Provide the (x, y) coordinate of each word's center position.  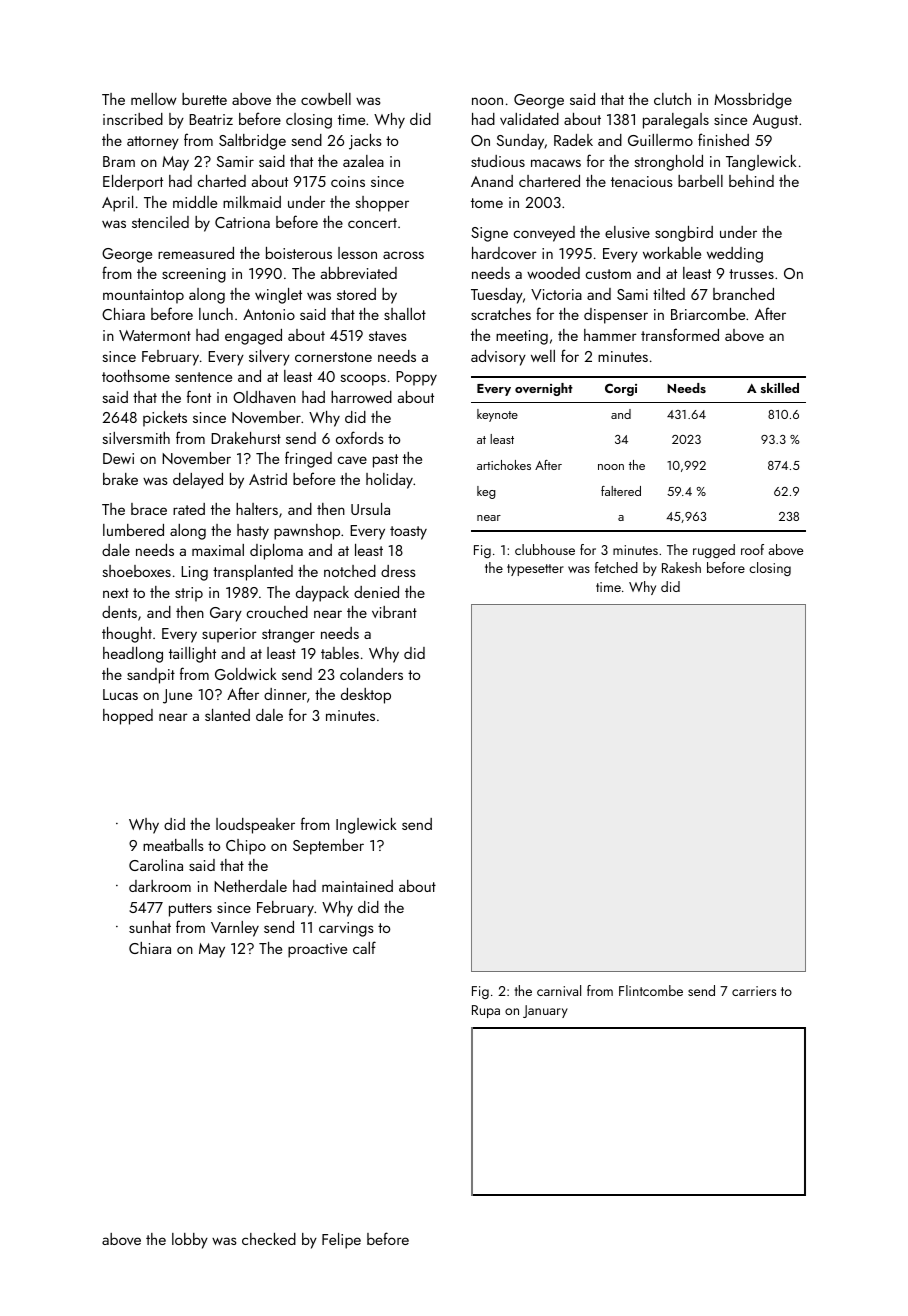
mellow (154, 99)
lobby (190, 1241)
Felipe (341, 1241)
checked (269, 1239)
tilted (669, 294)
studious (498, 161)
